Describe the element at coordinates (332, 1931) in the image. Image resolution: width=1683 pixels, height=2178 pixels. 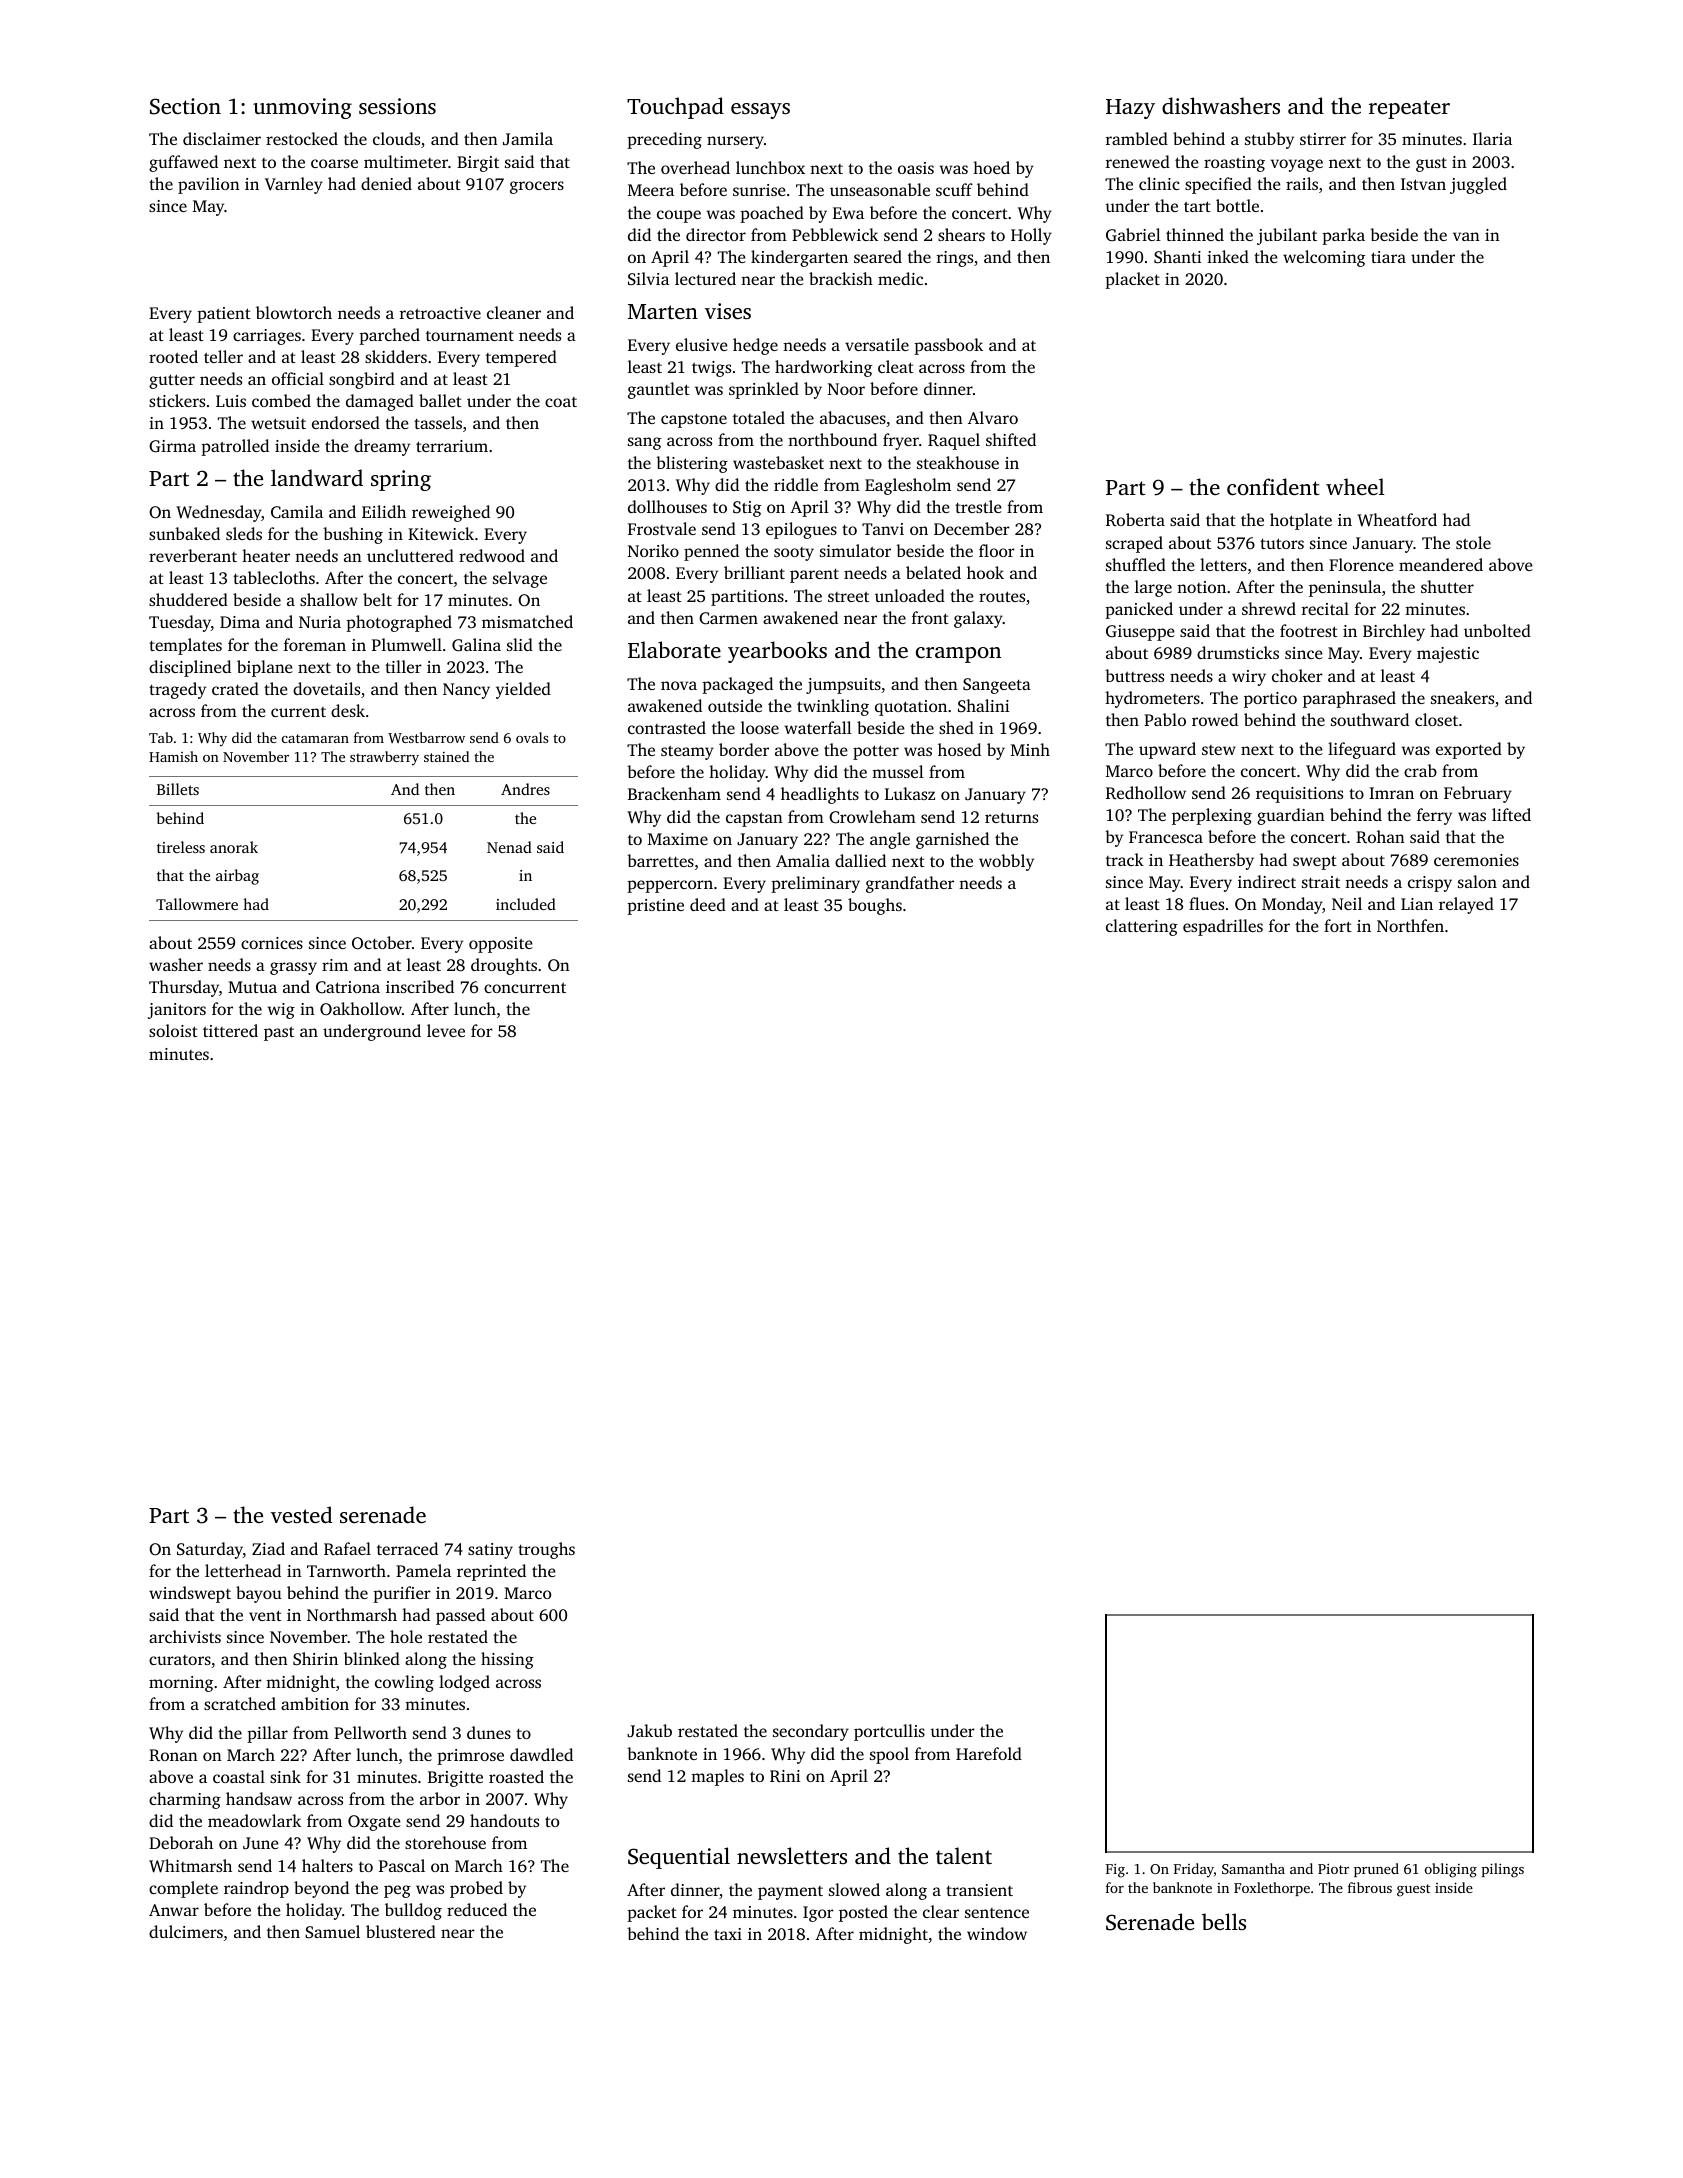
I see `Samuel` at that location.
